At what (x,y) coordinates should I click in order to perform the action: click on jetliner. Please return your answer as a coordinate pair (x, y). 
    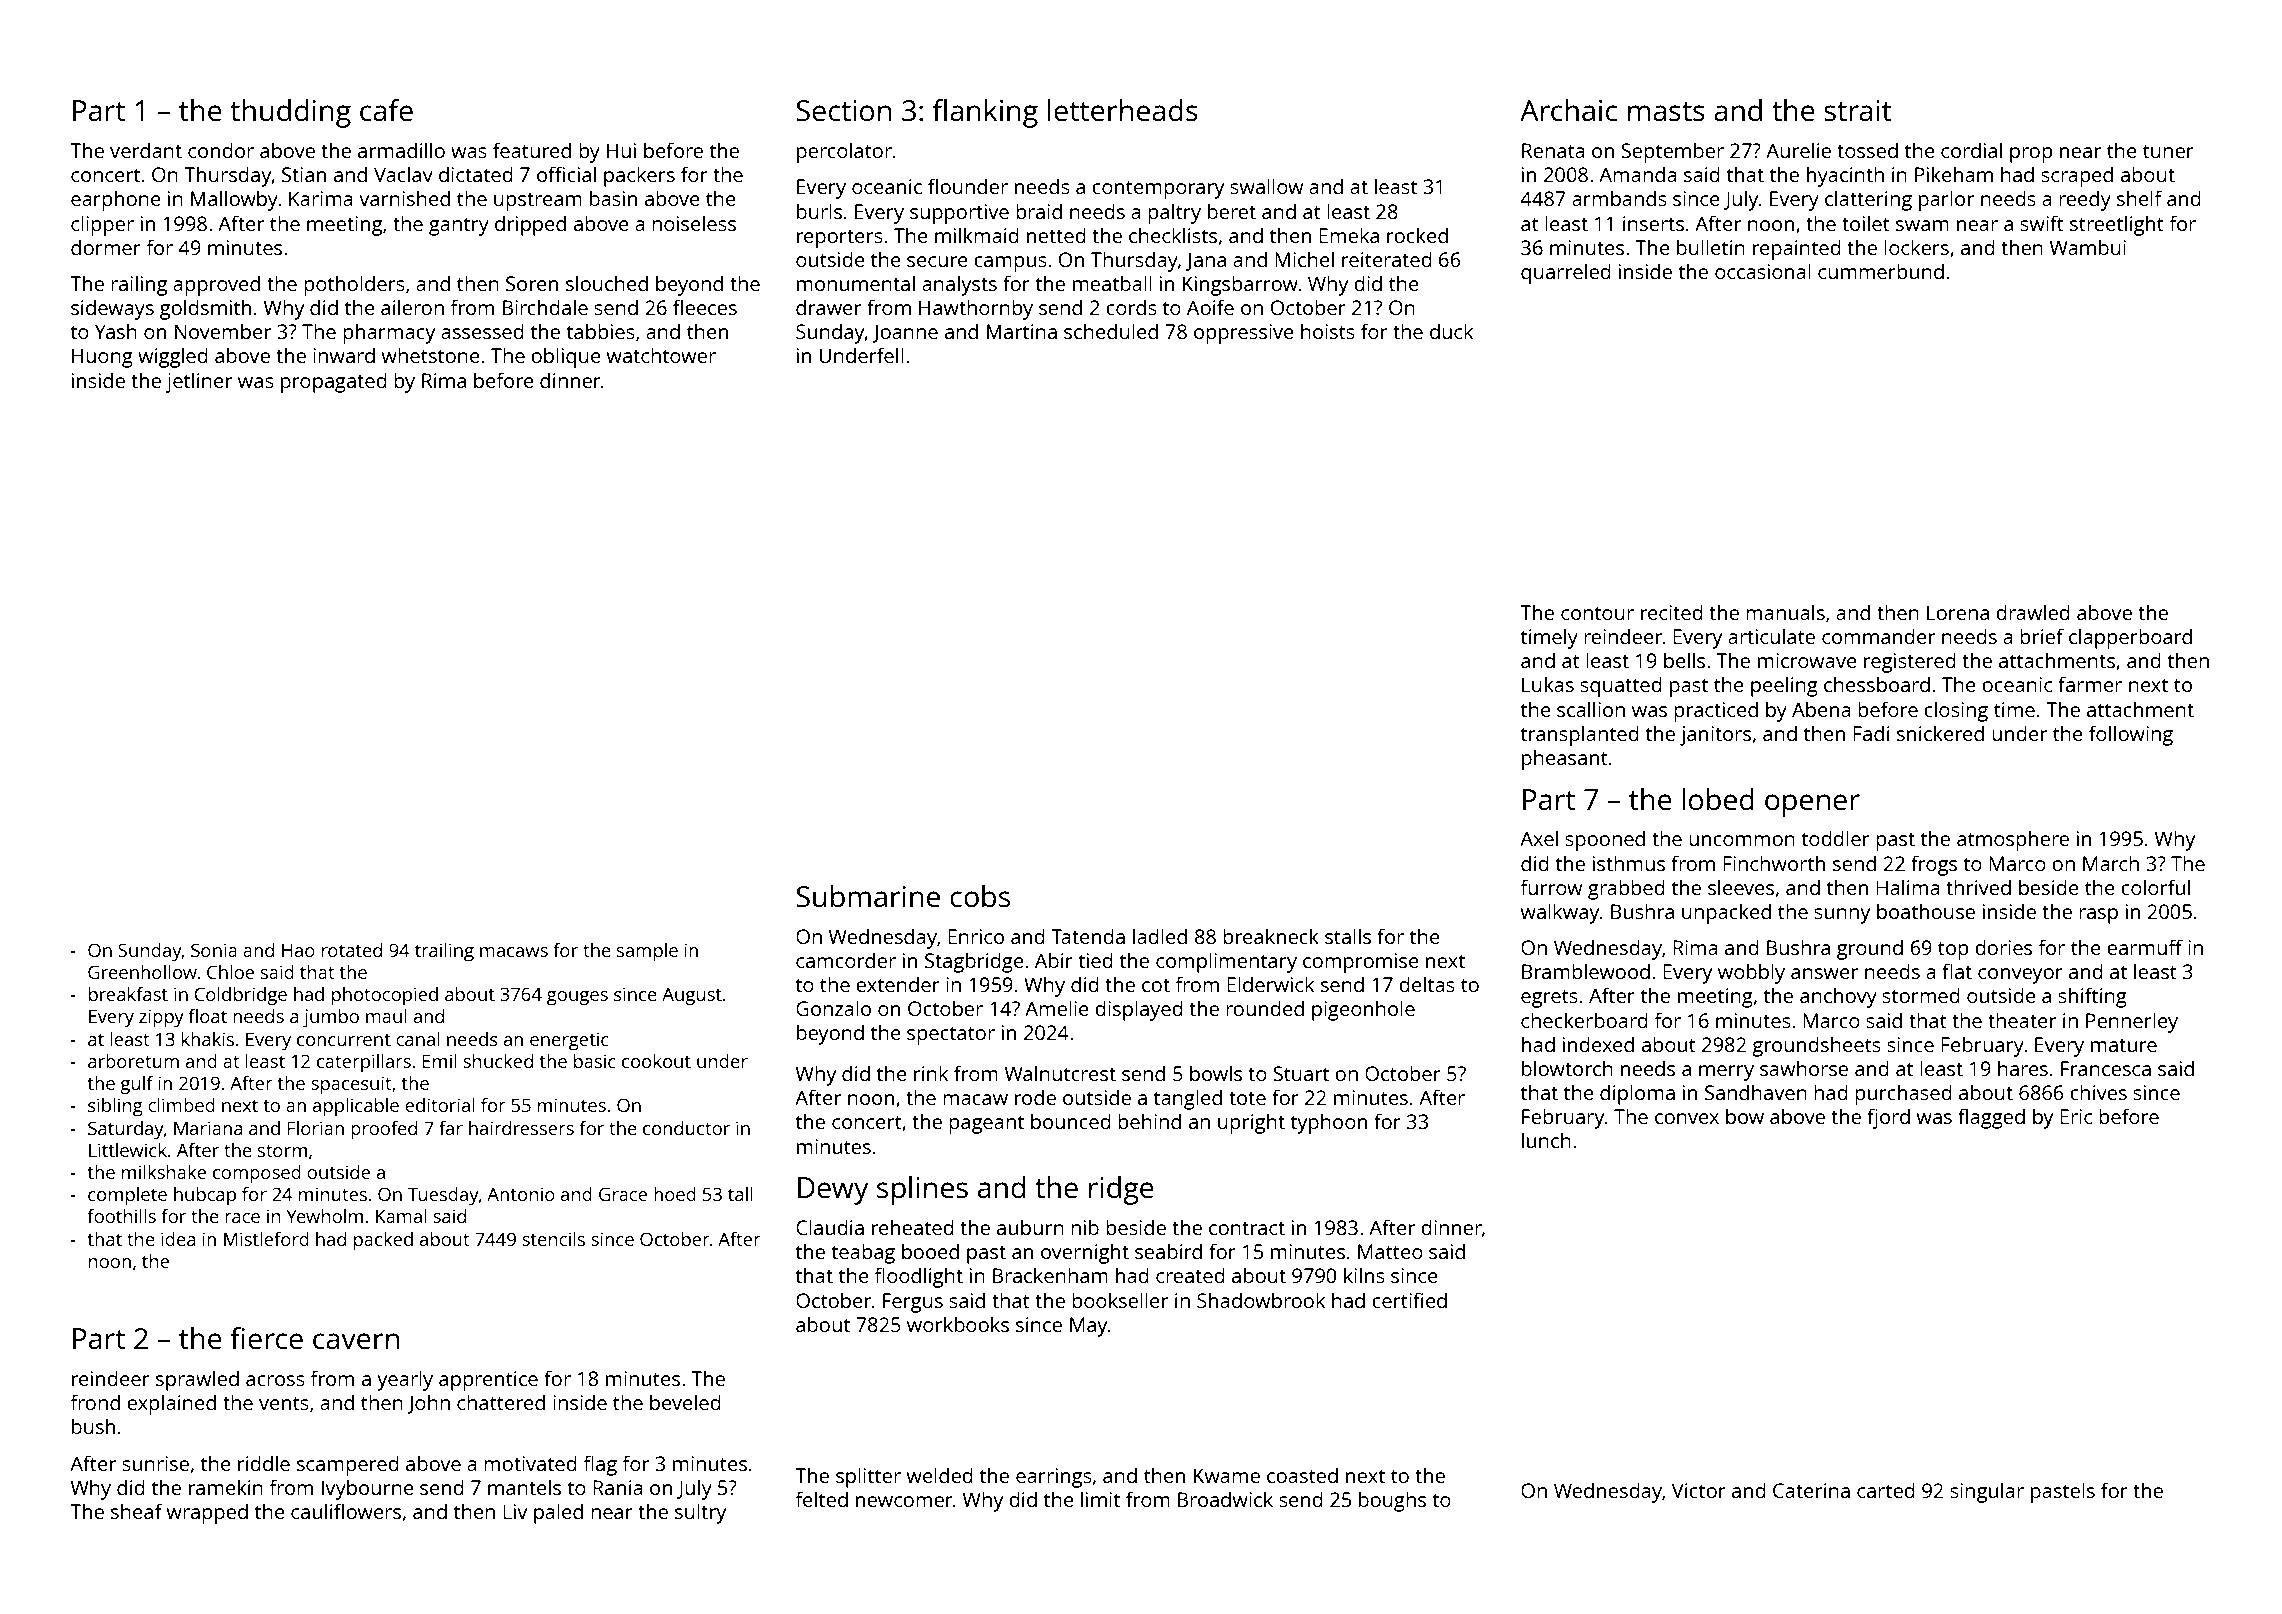
    Looking at the image, I should click on (199, 382).
